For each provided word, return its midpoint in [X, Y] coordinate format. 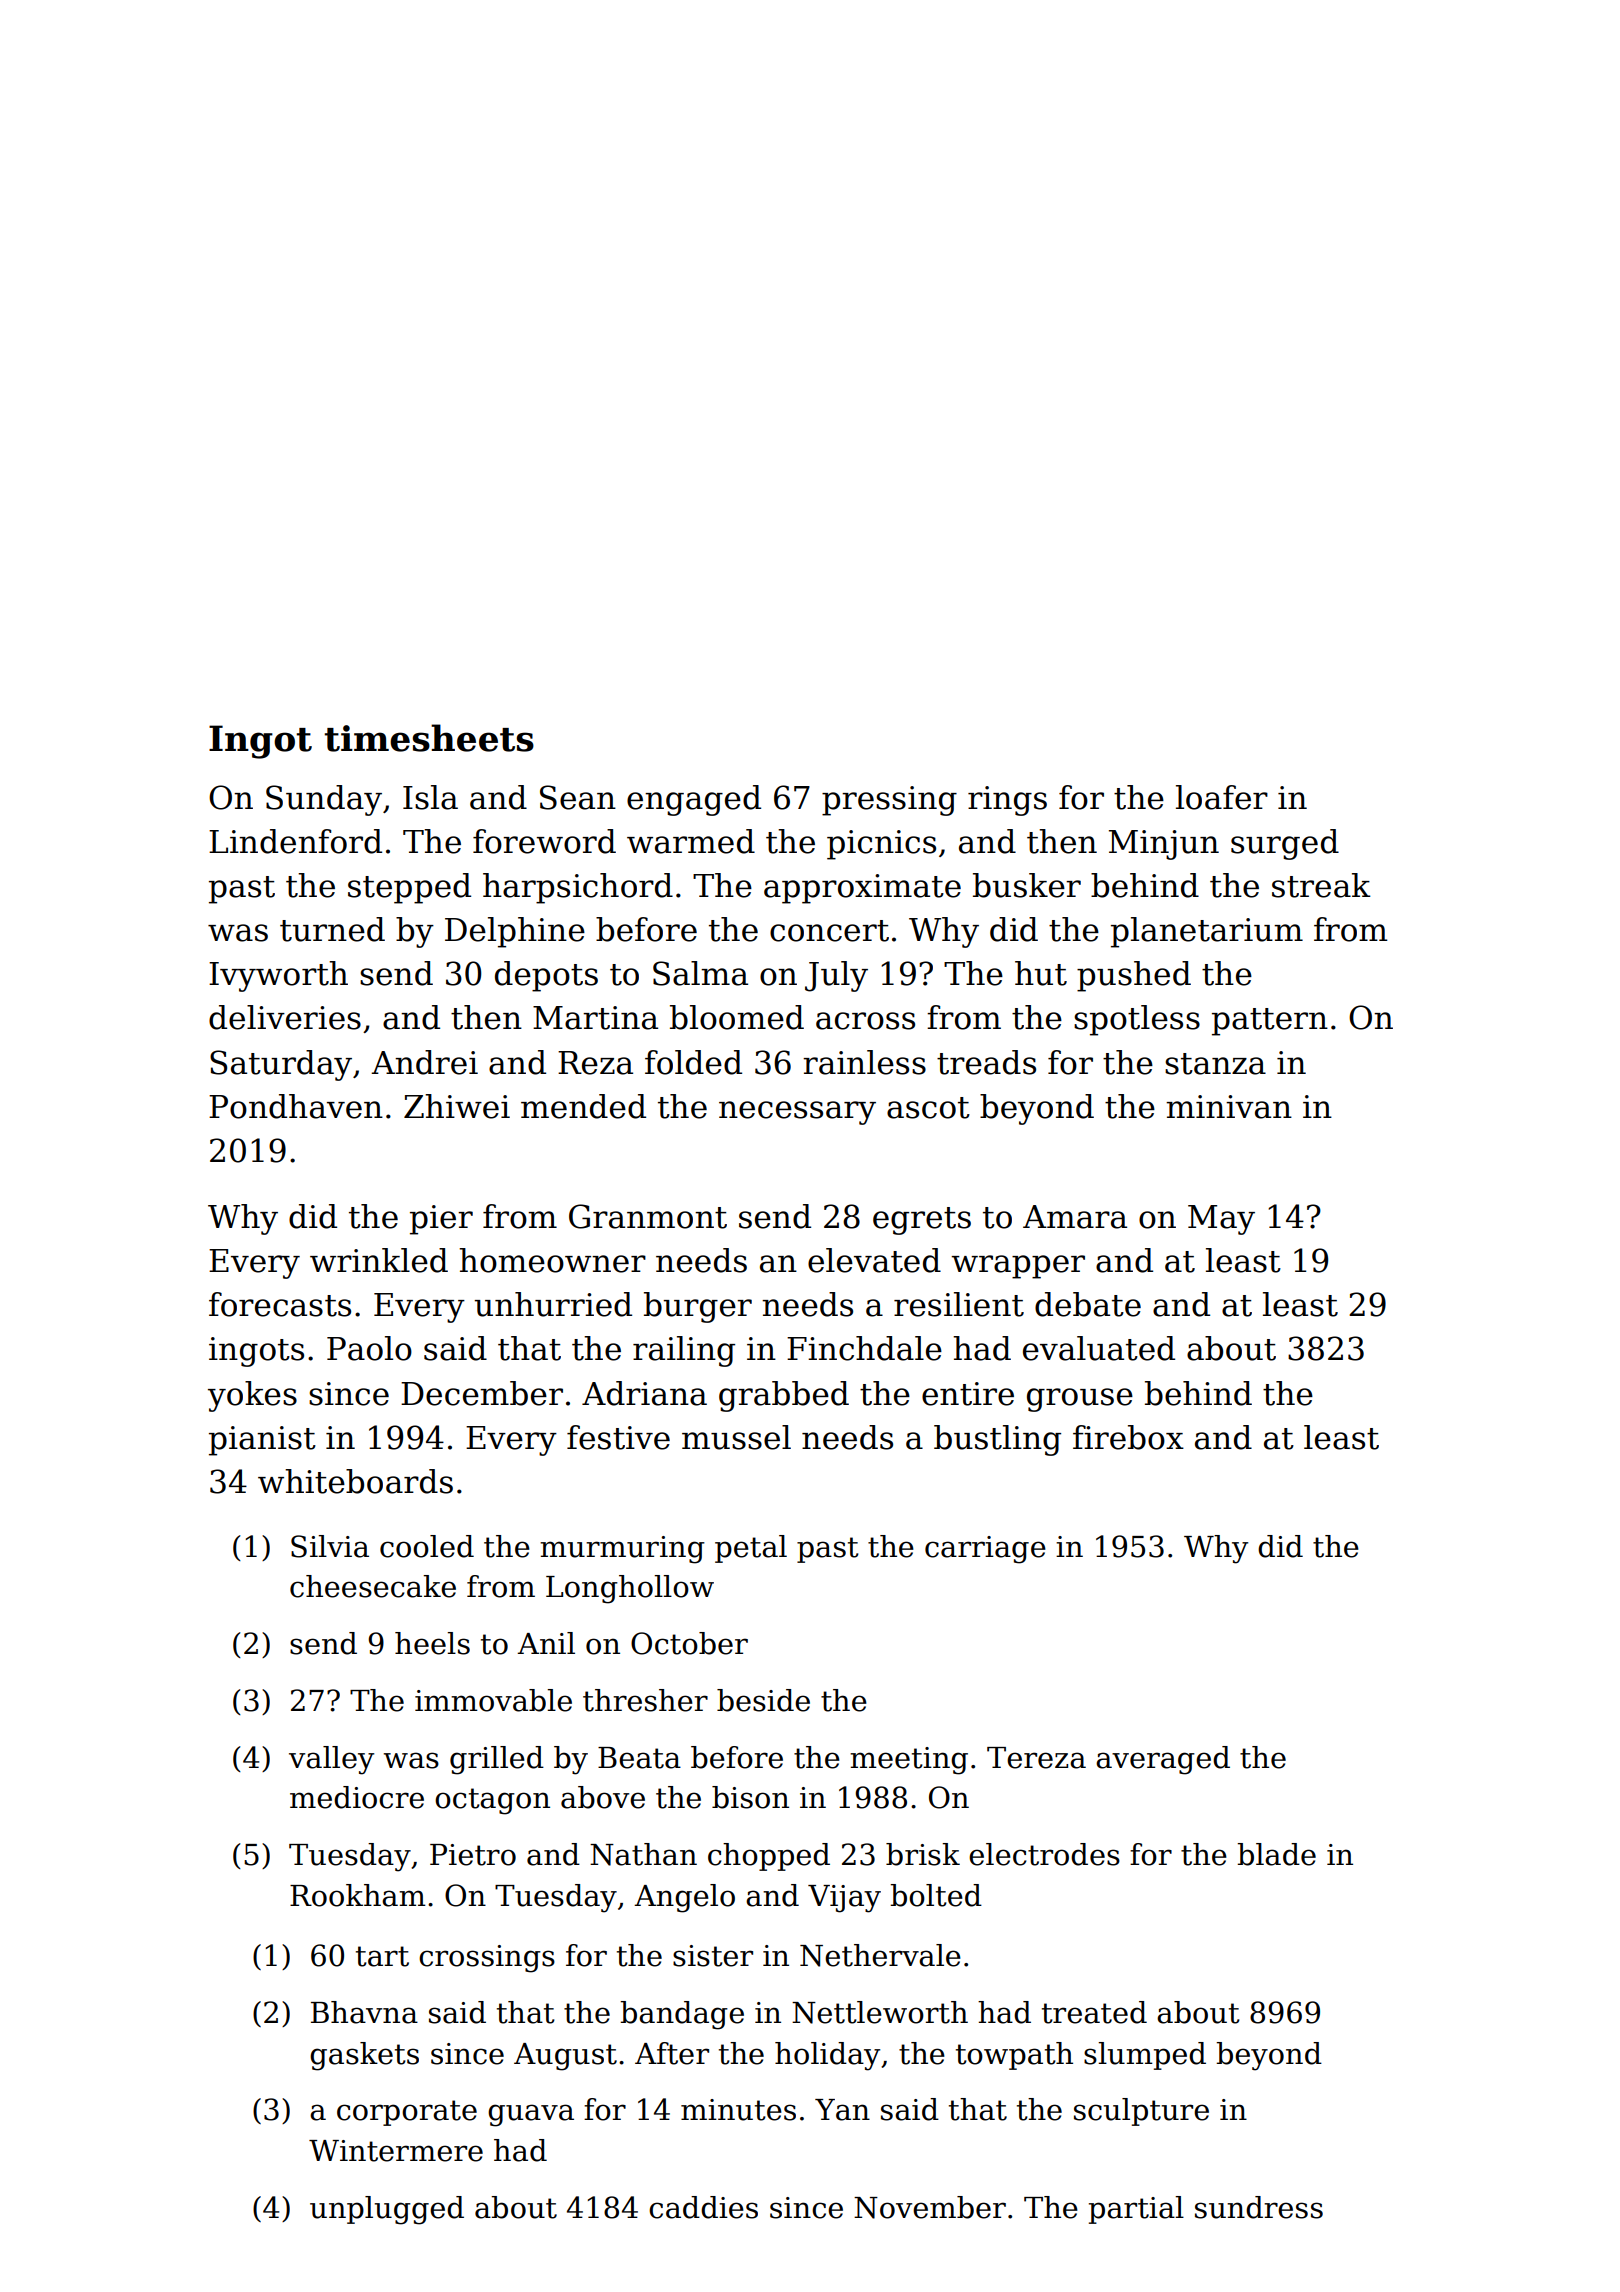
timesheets [429, 738]
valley [331, 1760]
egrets [922, 1221]
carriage [985, 1550]
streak [1321, 885]
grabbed [784, 1396]
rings [1007, 801]
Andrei [424, 1062]
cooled [427, 1546]
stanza [1215, 1064]
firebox [1128, 1437]
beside [763, 1700]
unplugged [387, 2210]
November [930, 2207]
